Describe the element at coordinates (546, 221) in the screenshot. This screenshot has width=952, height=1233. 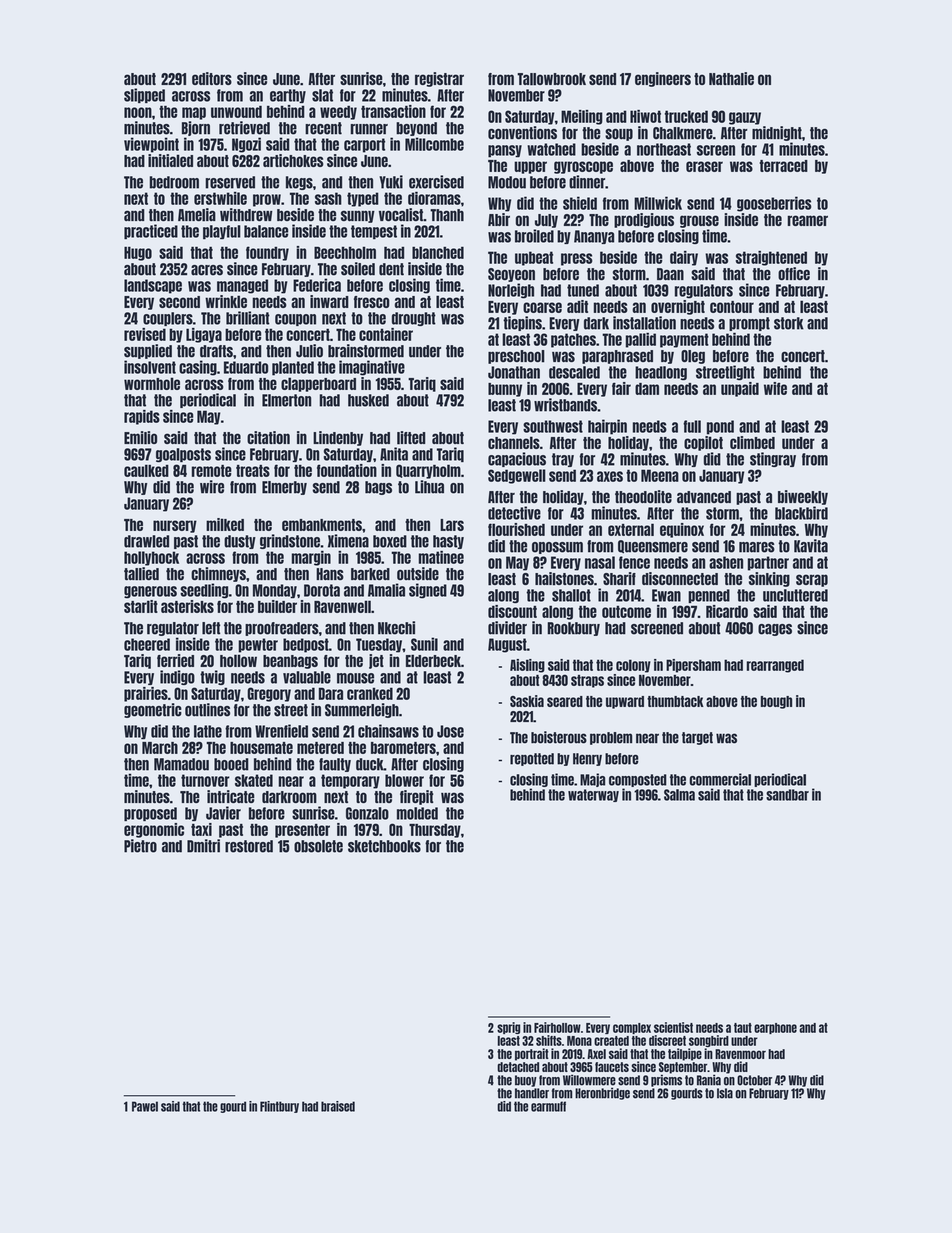
I see `July` at that location.
